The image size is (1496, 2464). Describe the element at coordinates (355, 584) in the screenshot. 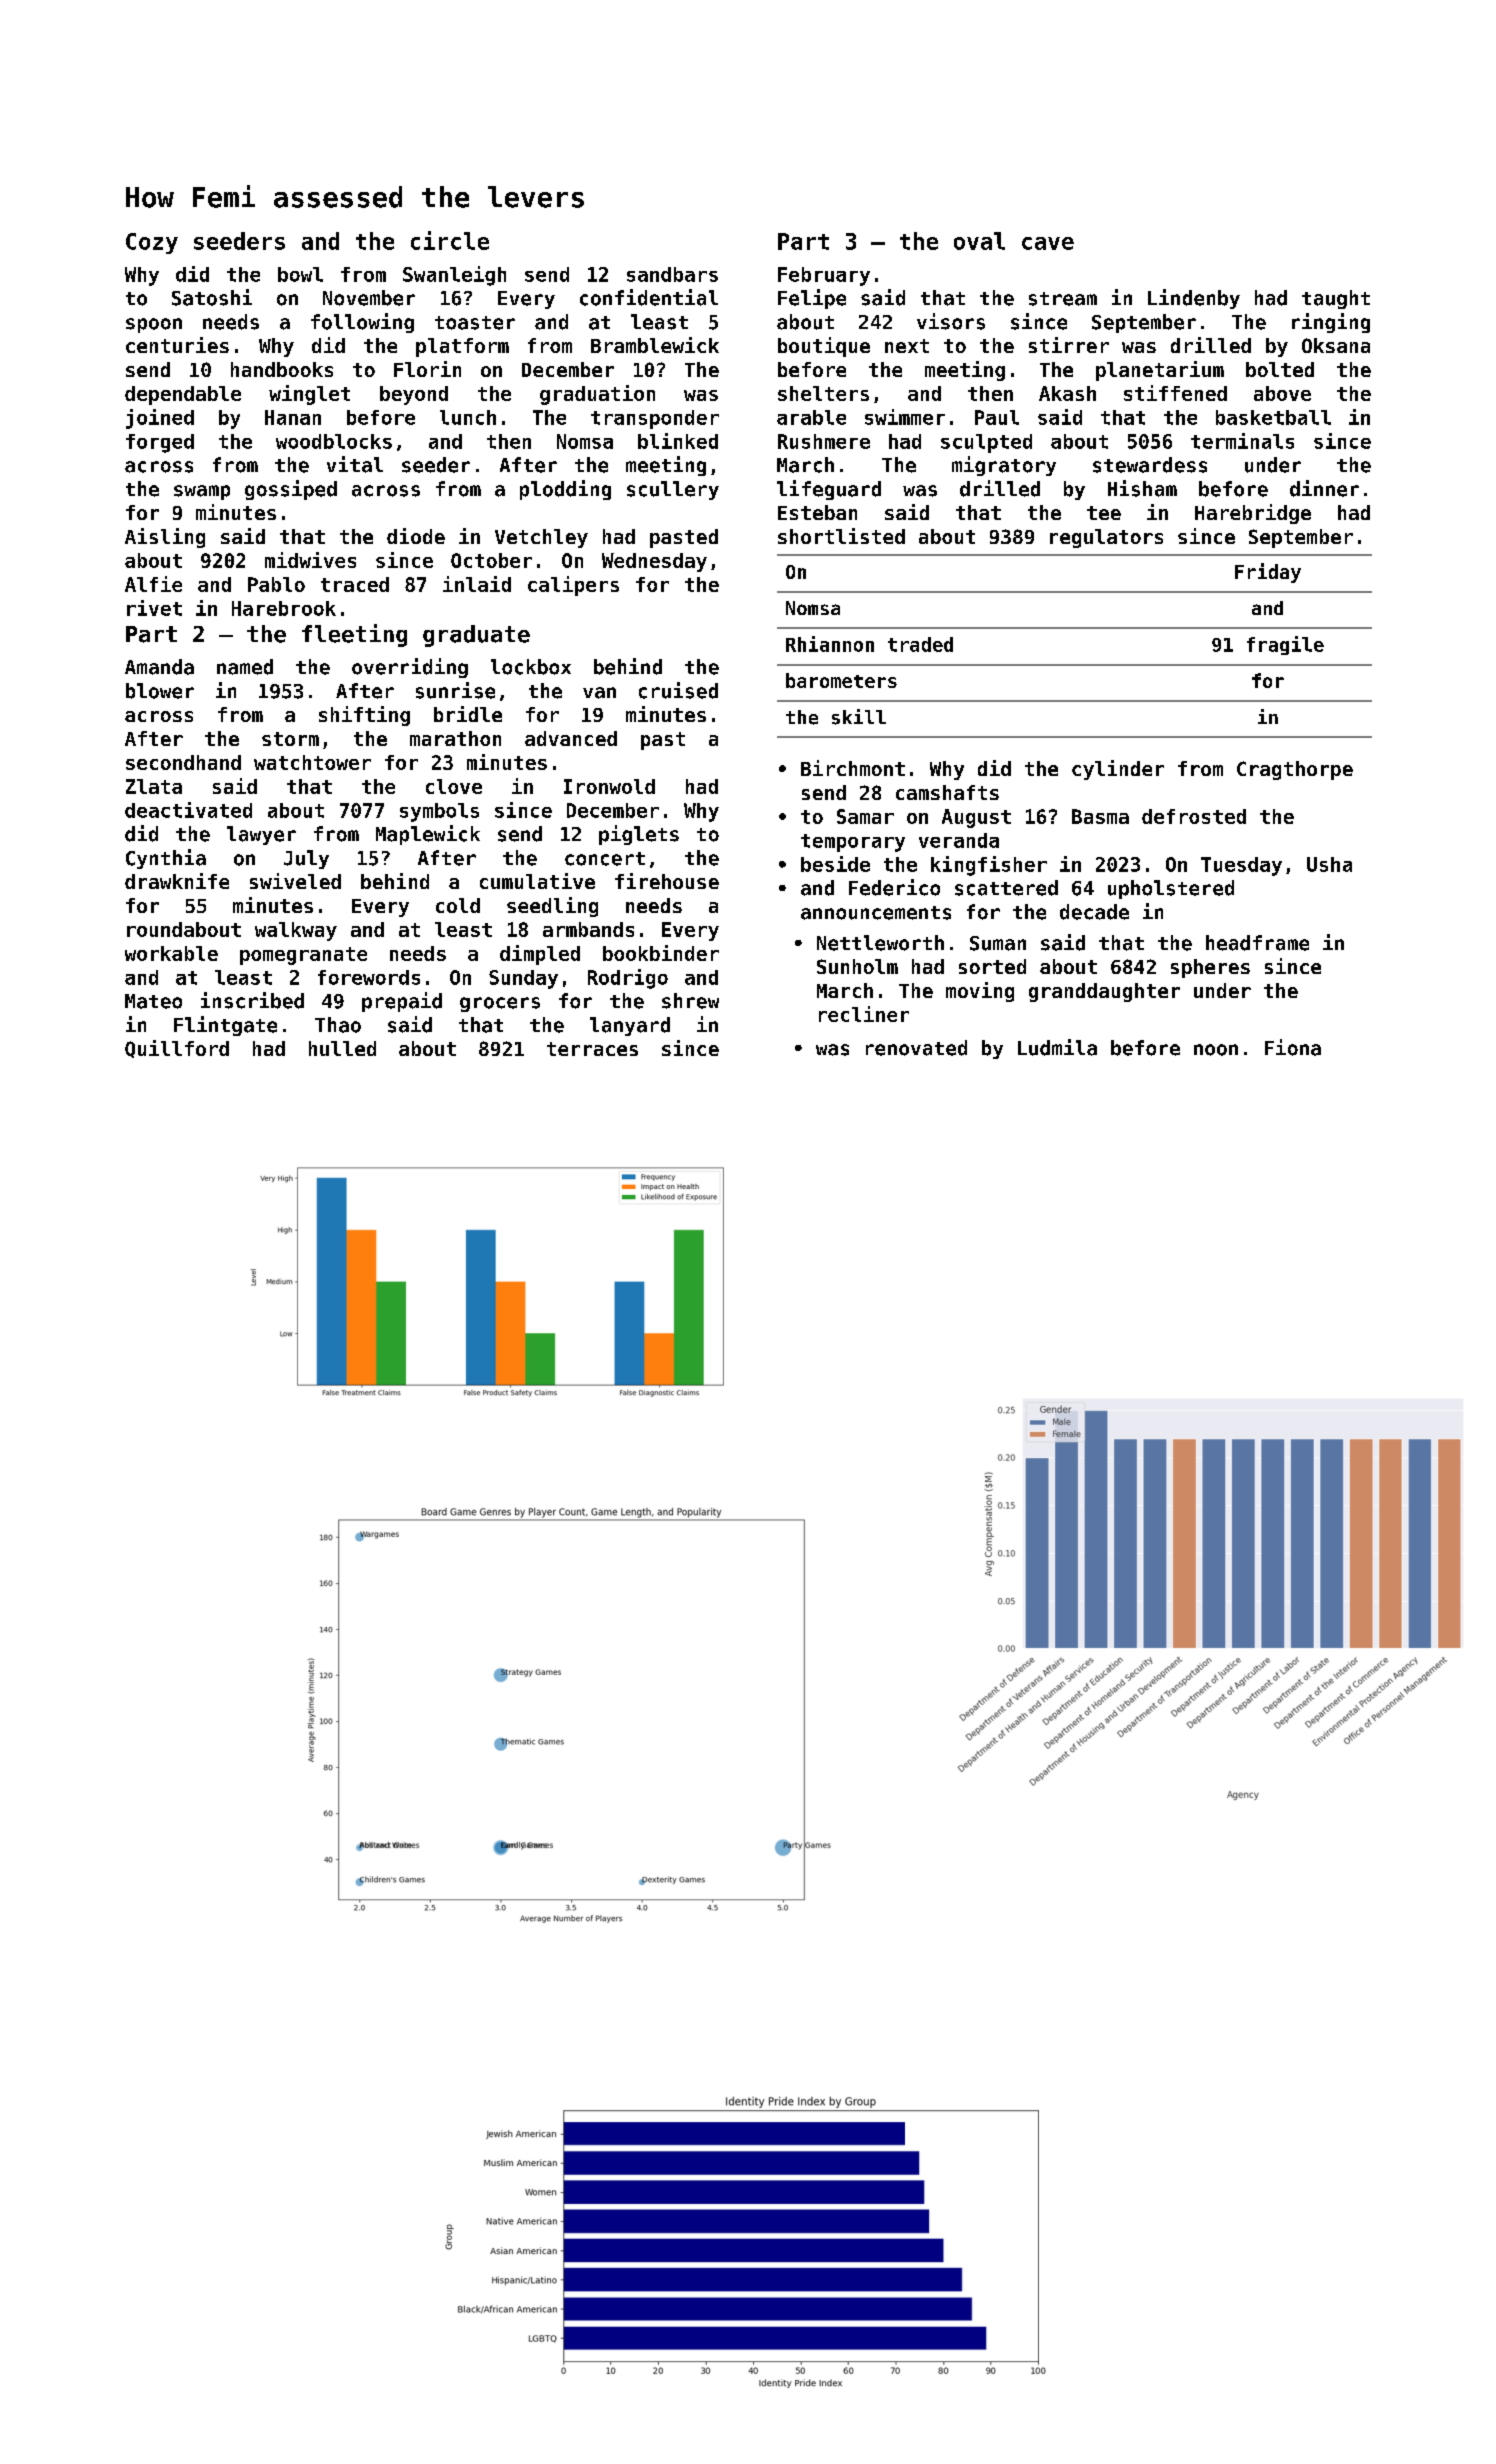

I see `traced` at that location.
